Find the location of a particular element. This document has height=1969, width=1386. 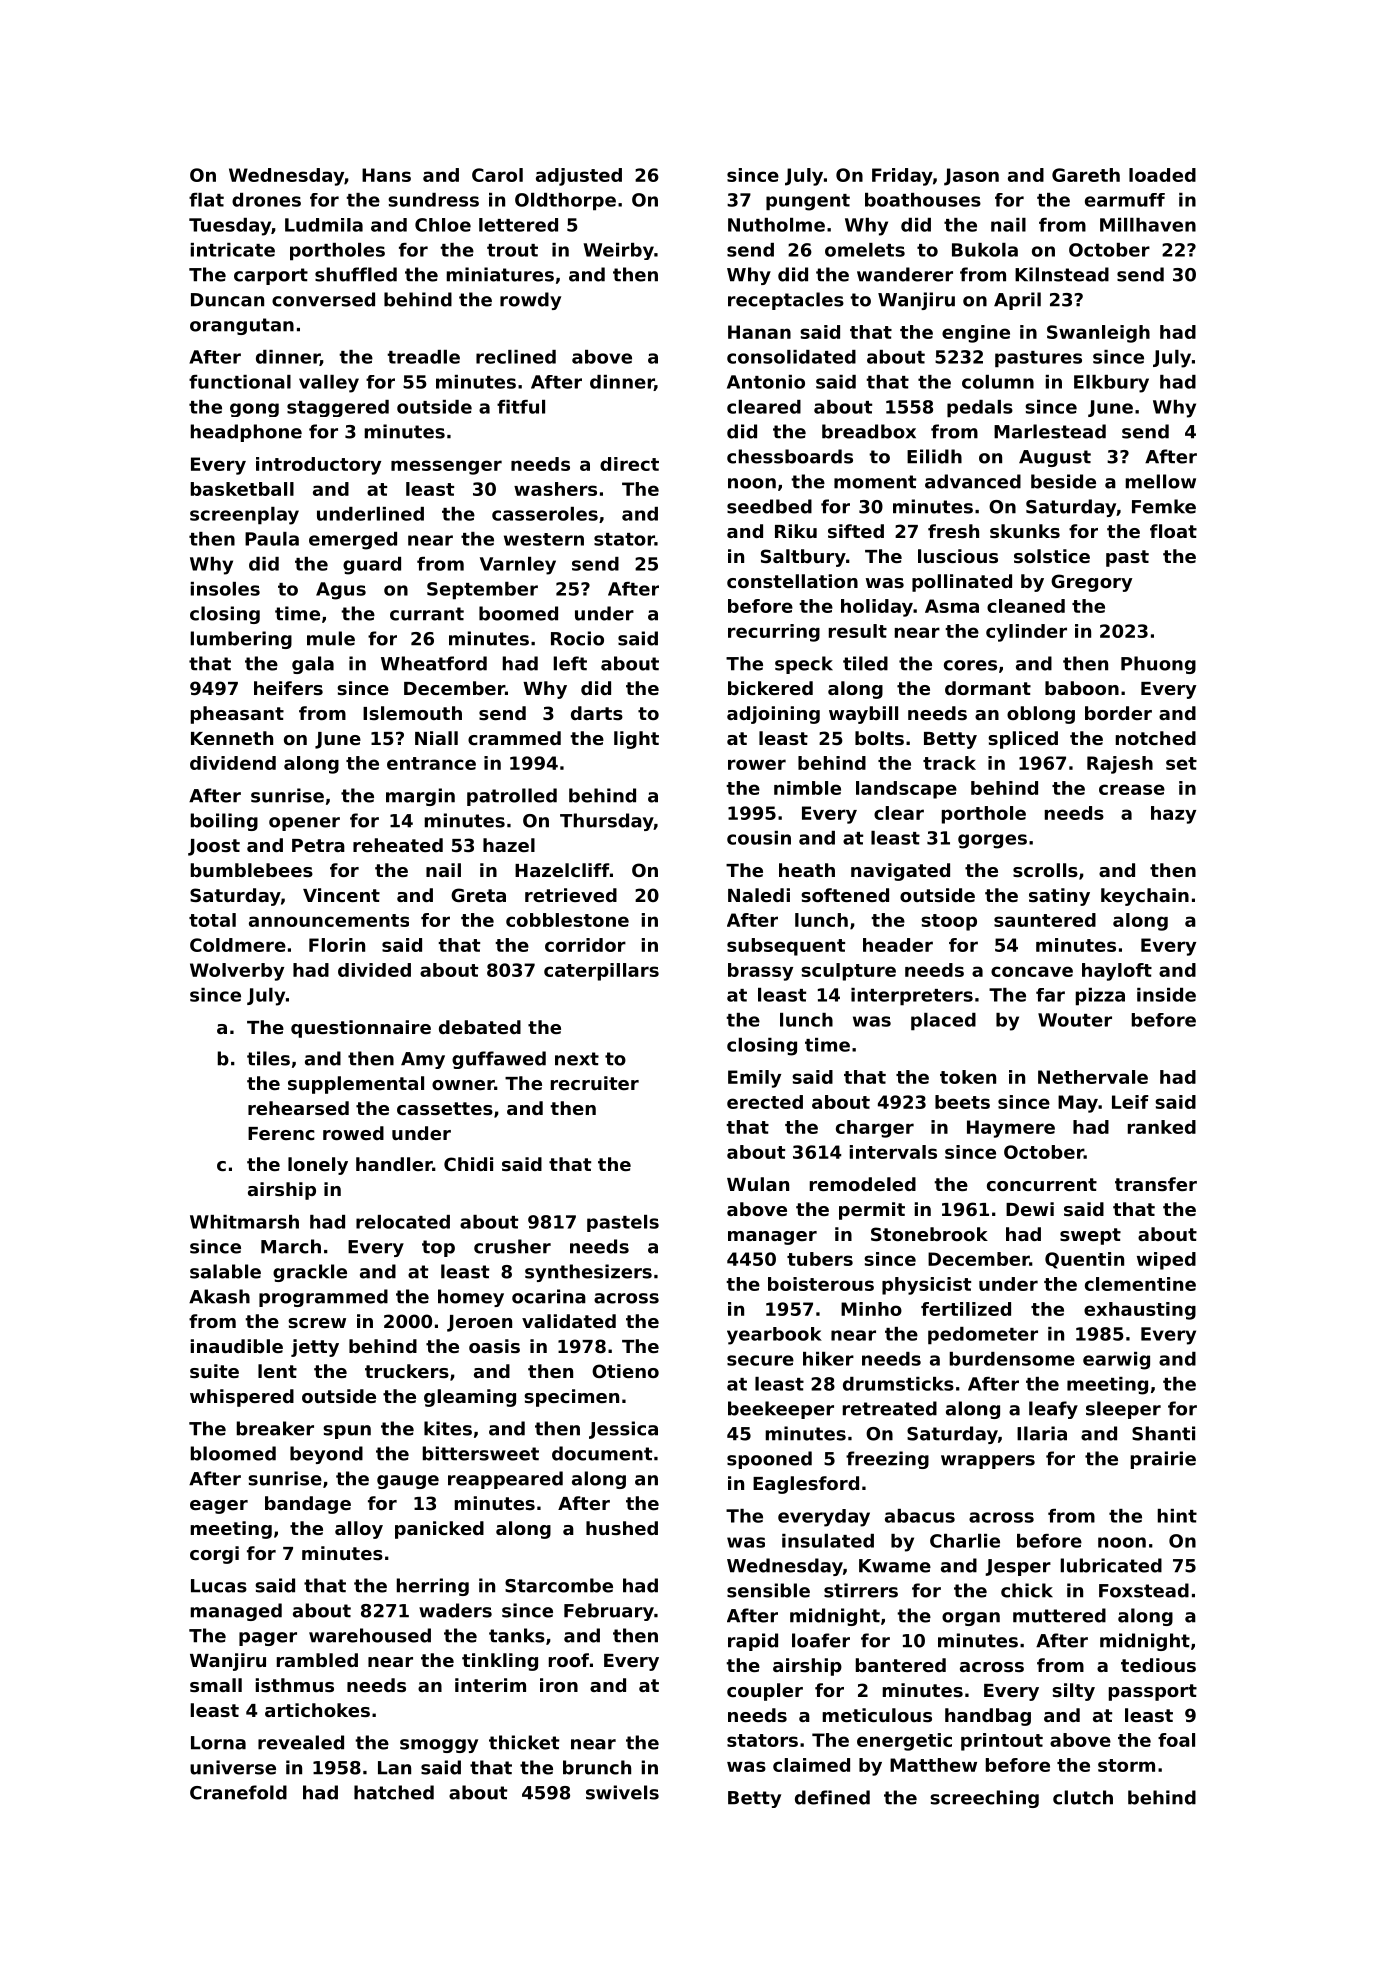

Vincent is located at coordinates (341, 895).
